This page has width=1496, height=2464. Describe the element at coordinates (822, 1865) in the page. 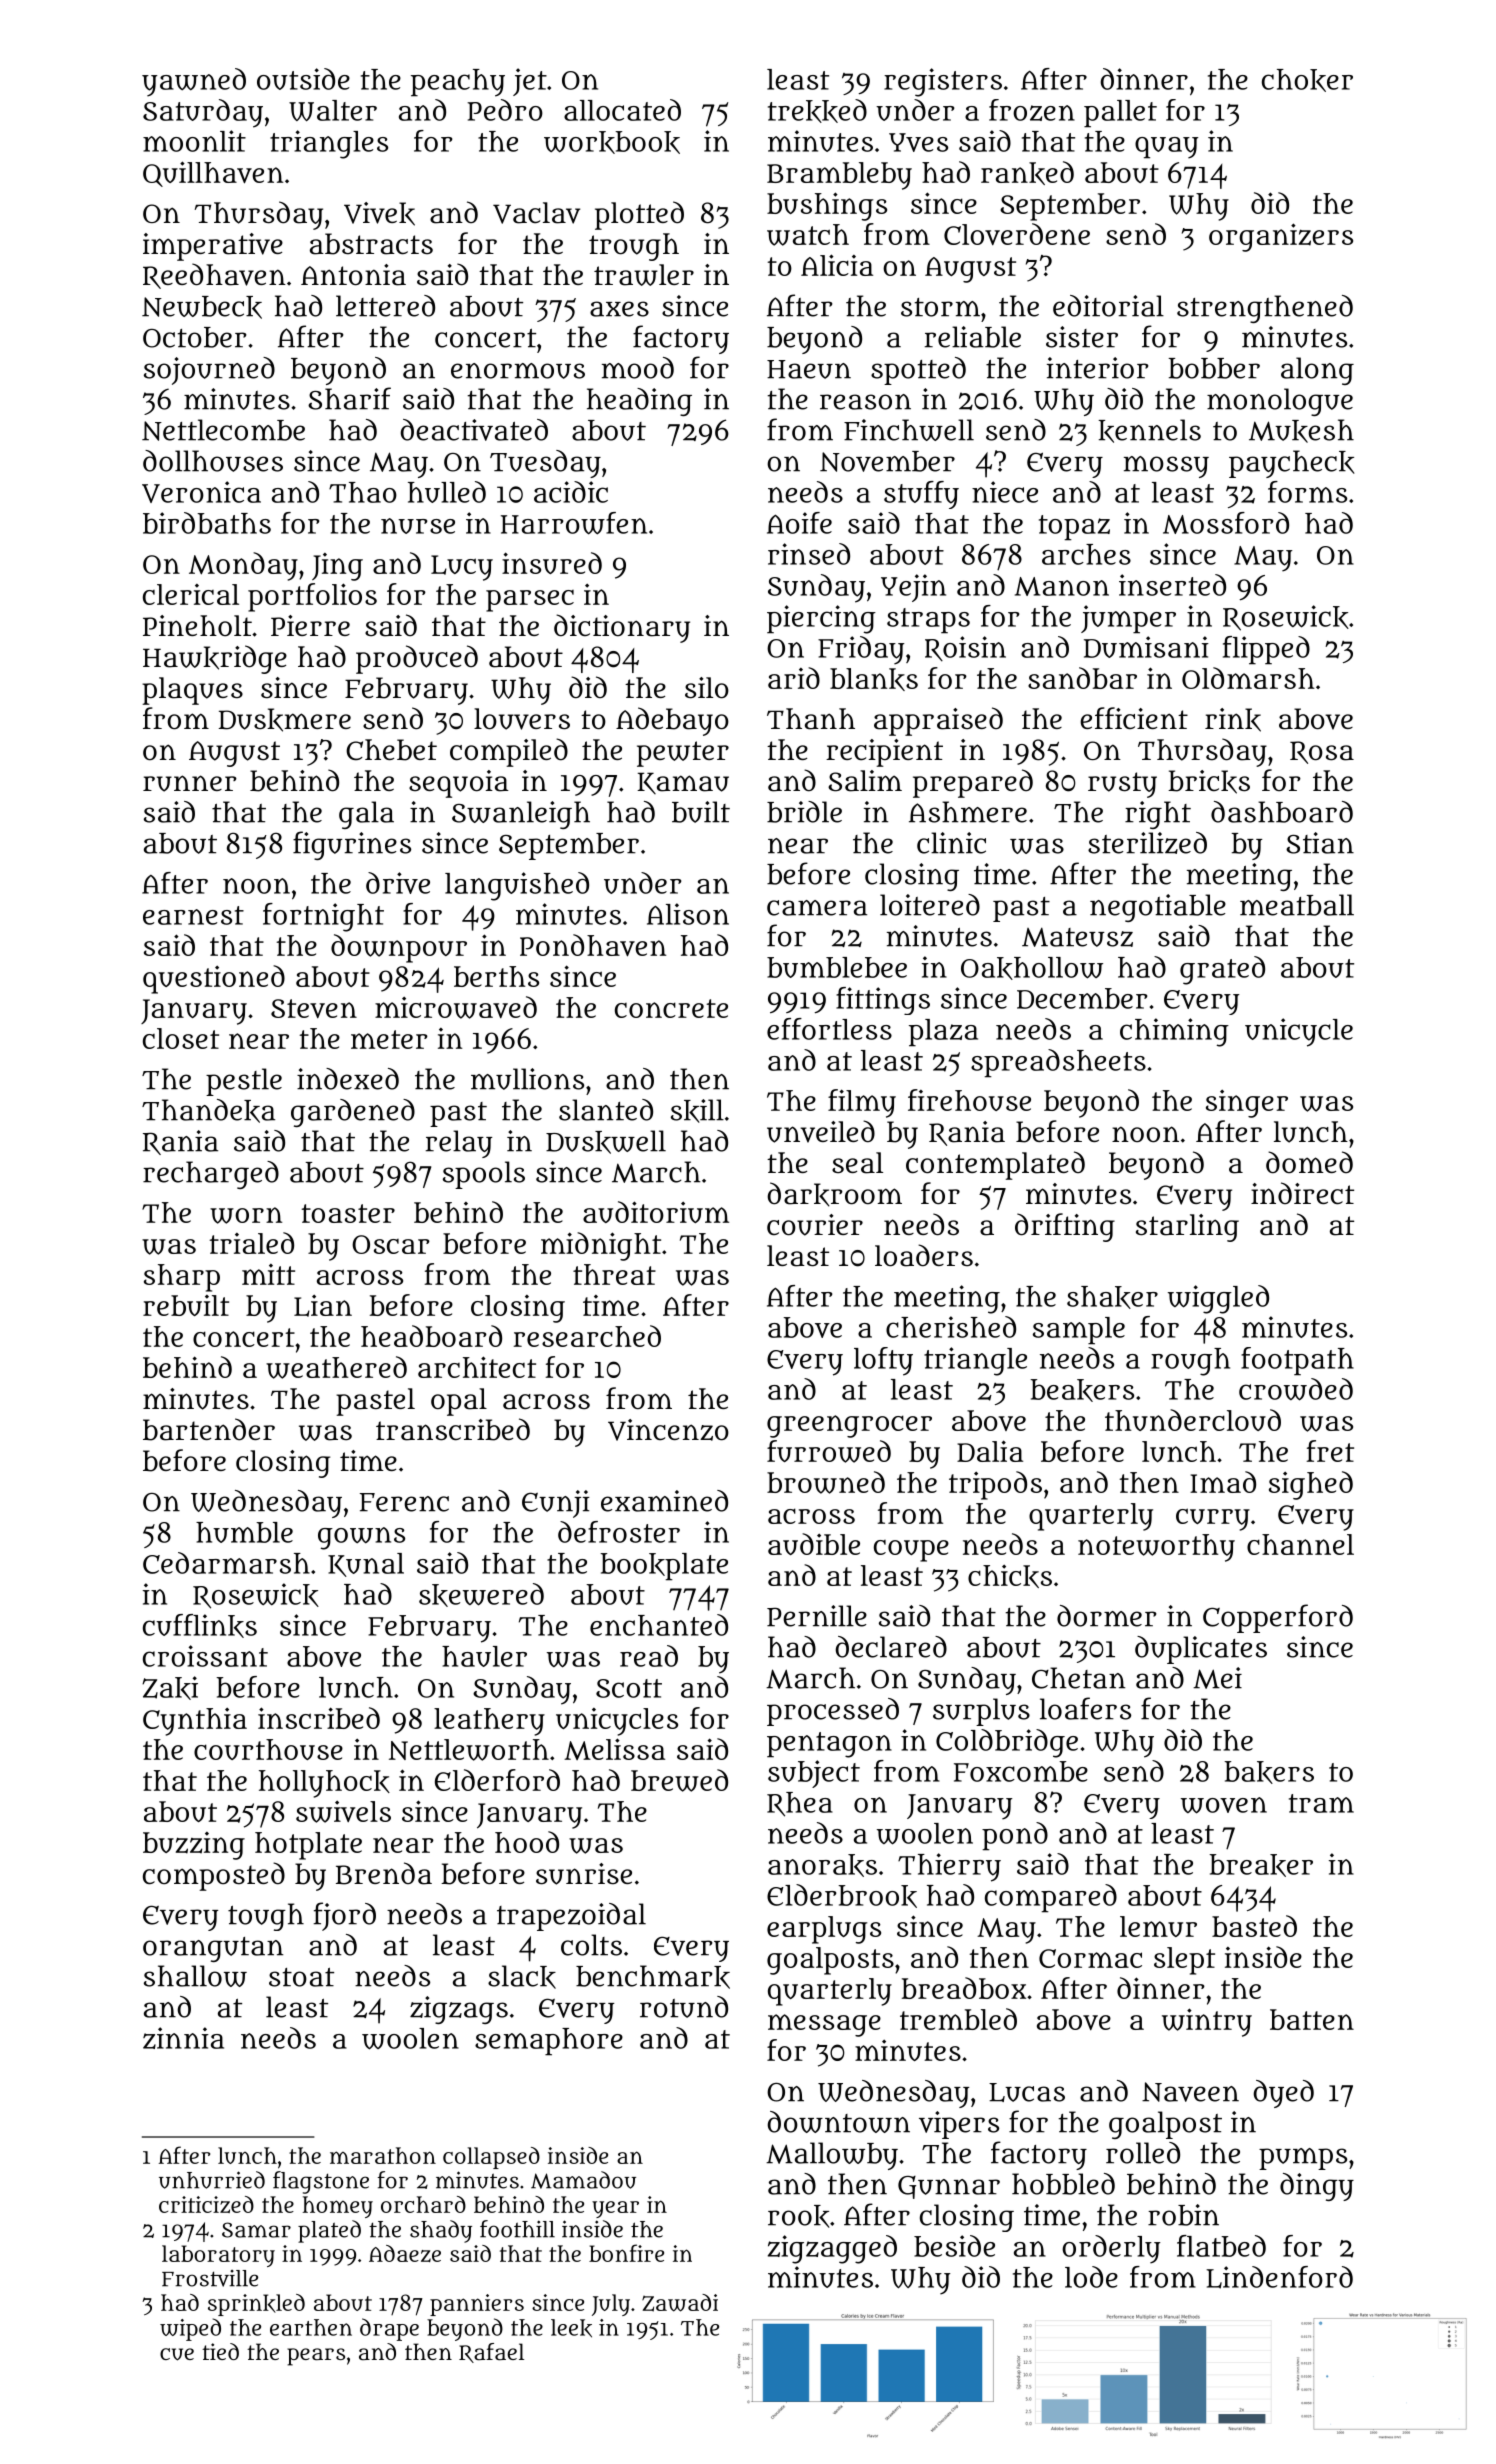

I see `anoraks` at that location.
